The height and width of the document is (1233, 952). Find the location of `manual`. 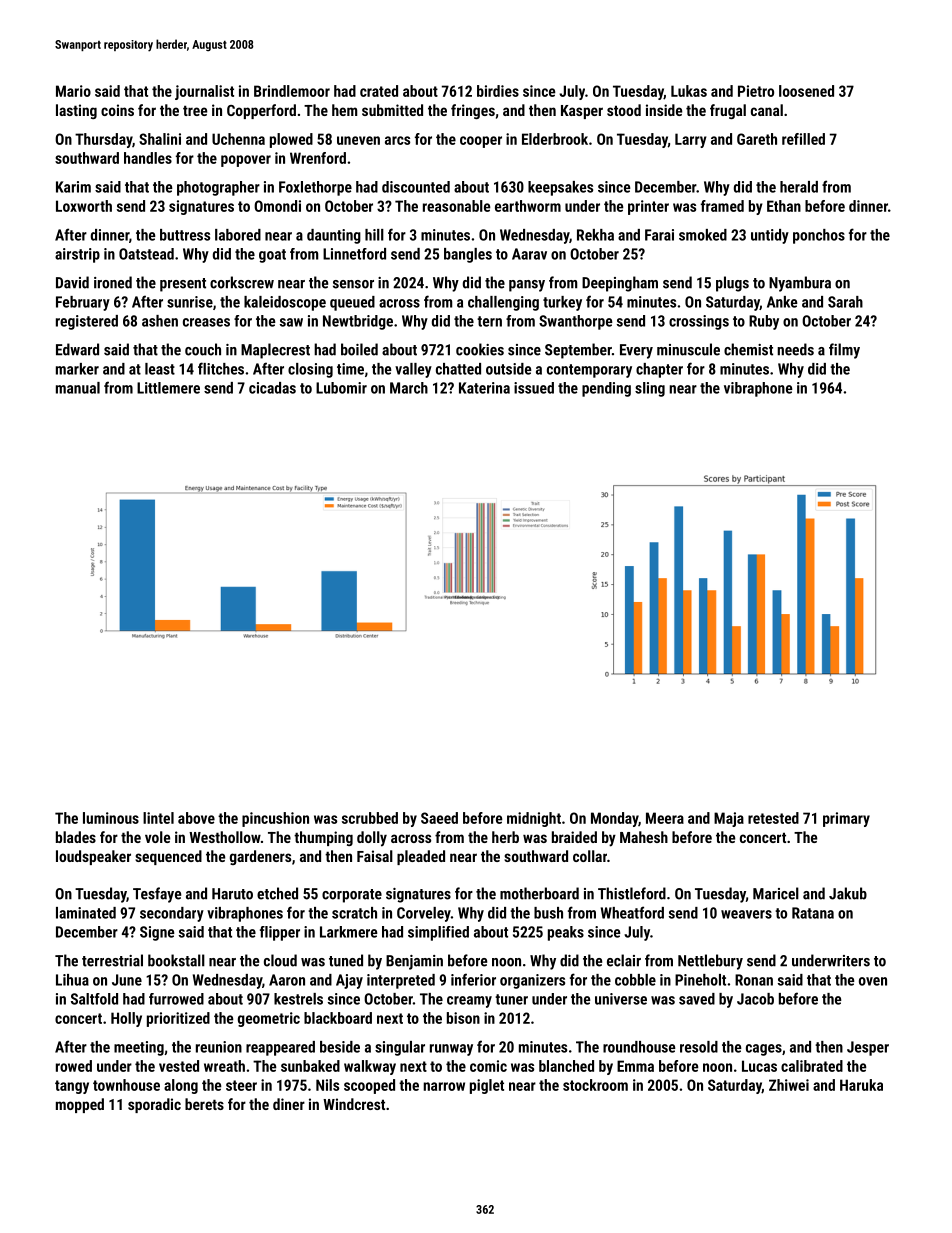

manual is located at coordinates (78, 388).
